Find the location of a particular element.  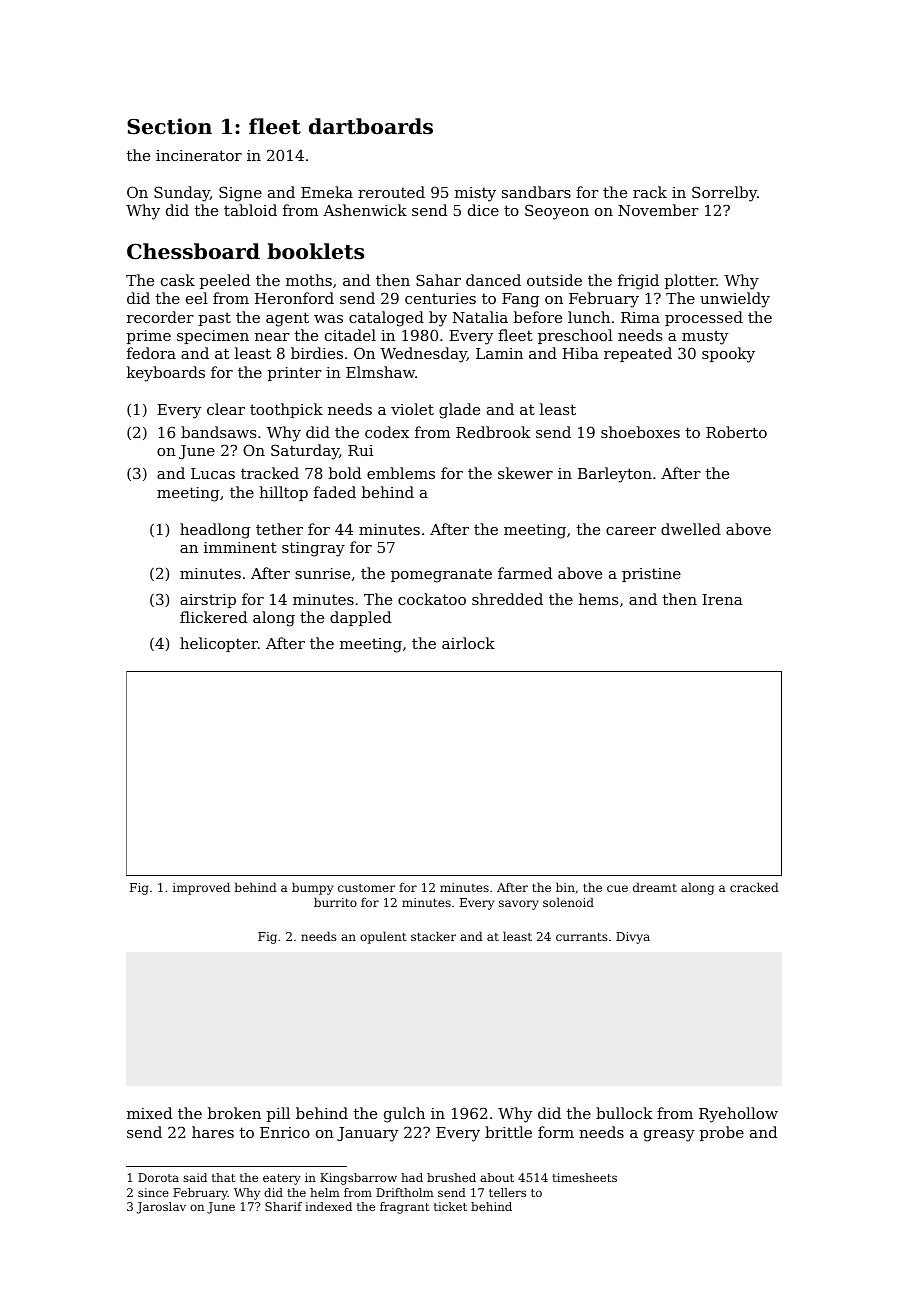

Dorota is located at coordinates (158, 1177).
